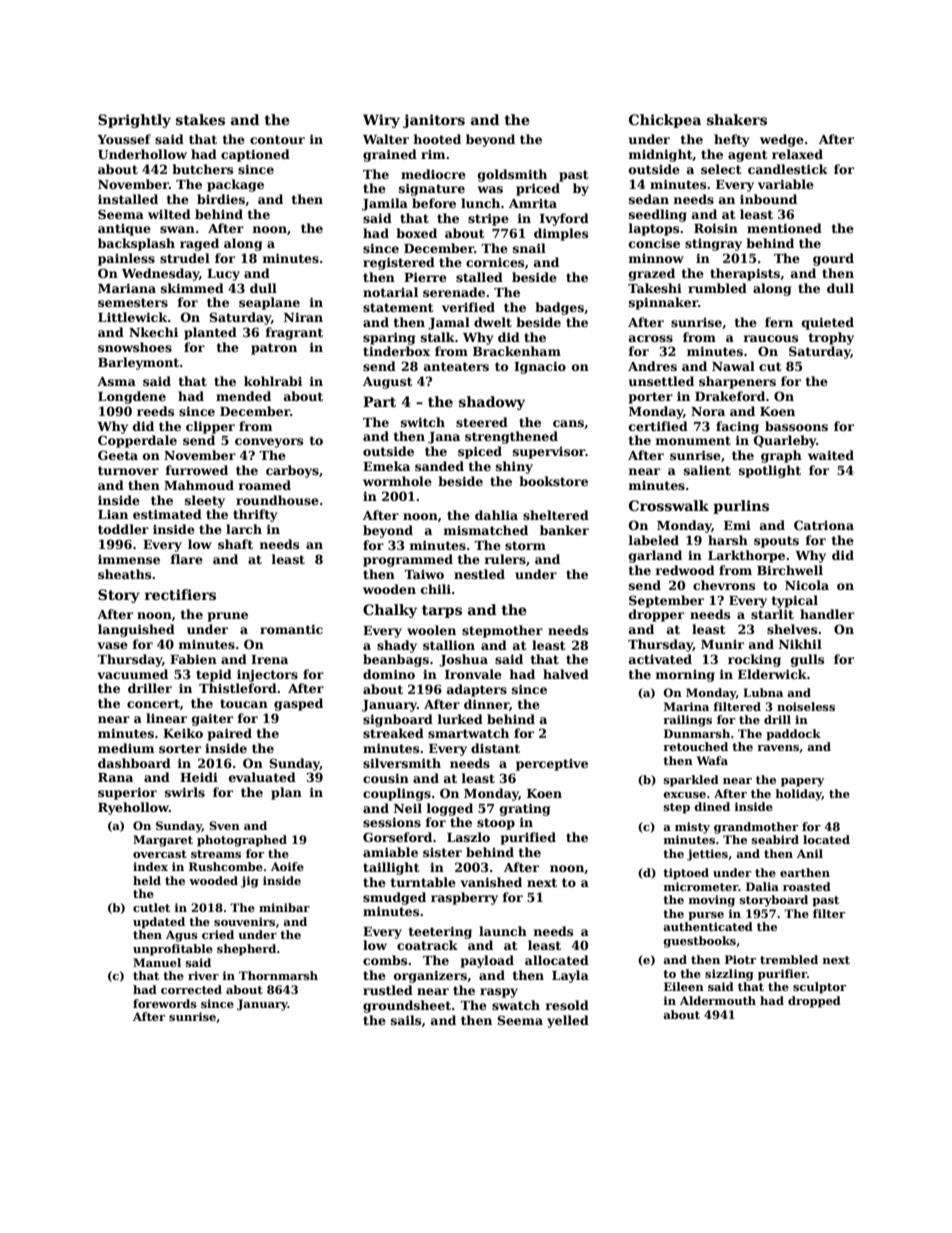 The width and height of the screenshot is (952, 1233). What do you see at coordinates (134, 763) in the screenshot?
I see `dashboard` at bounding box center [134, 763].
